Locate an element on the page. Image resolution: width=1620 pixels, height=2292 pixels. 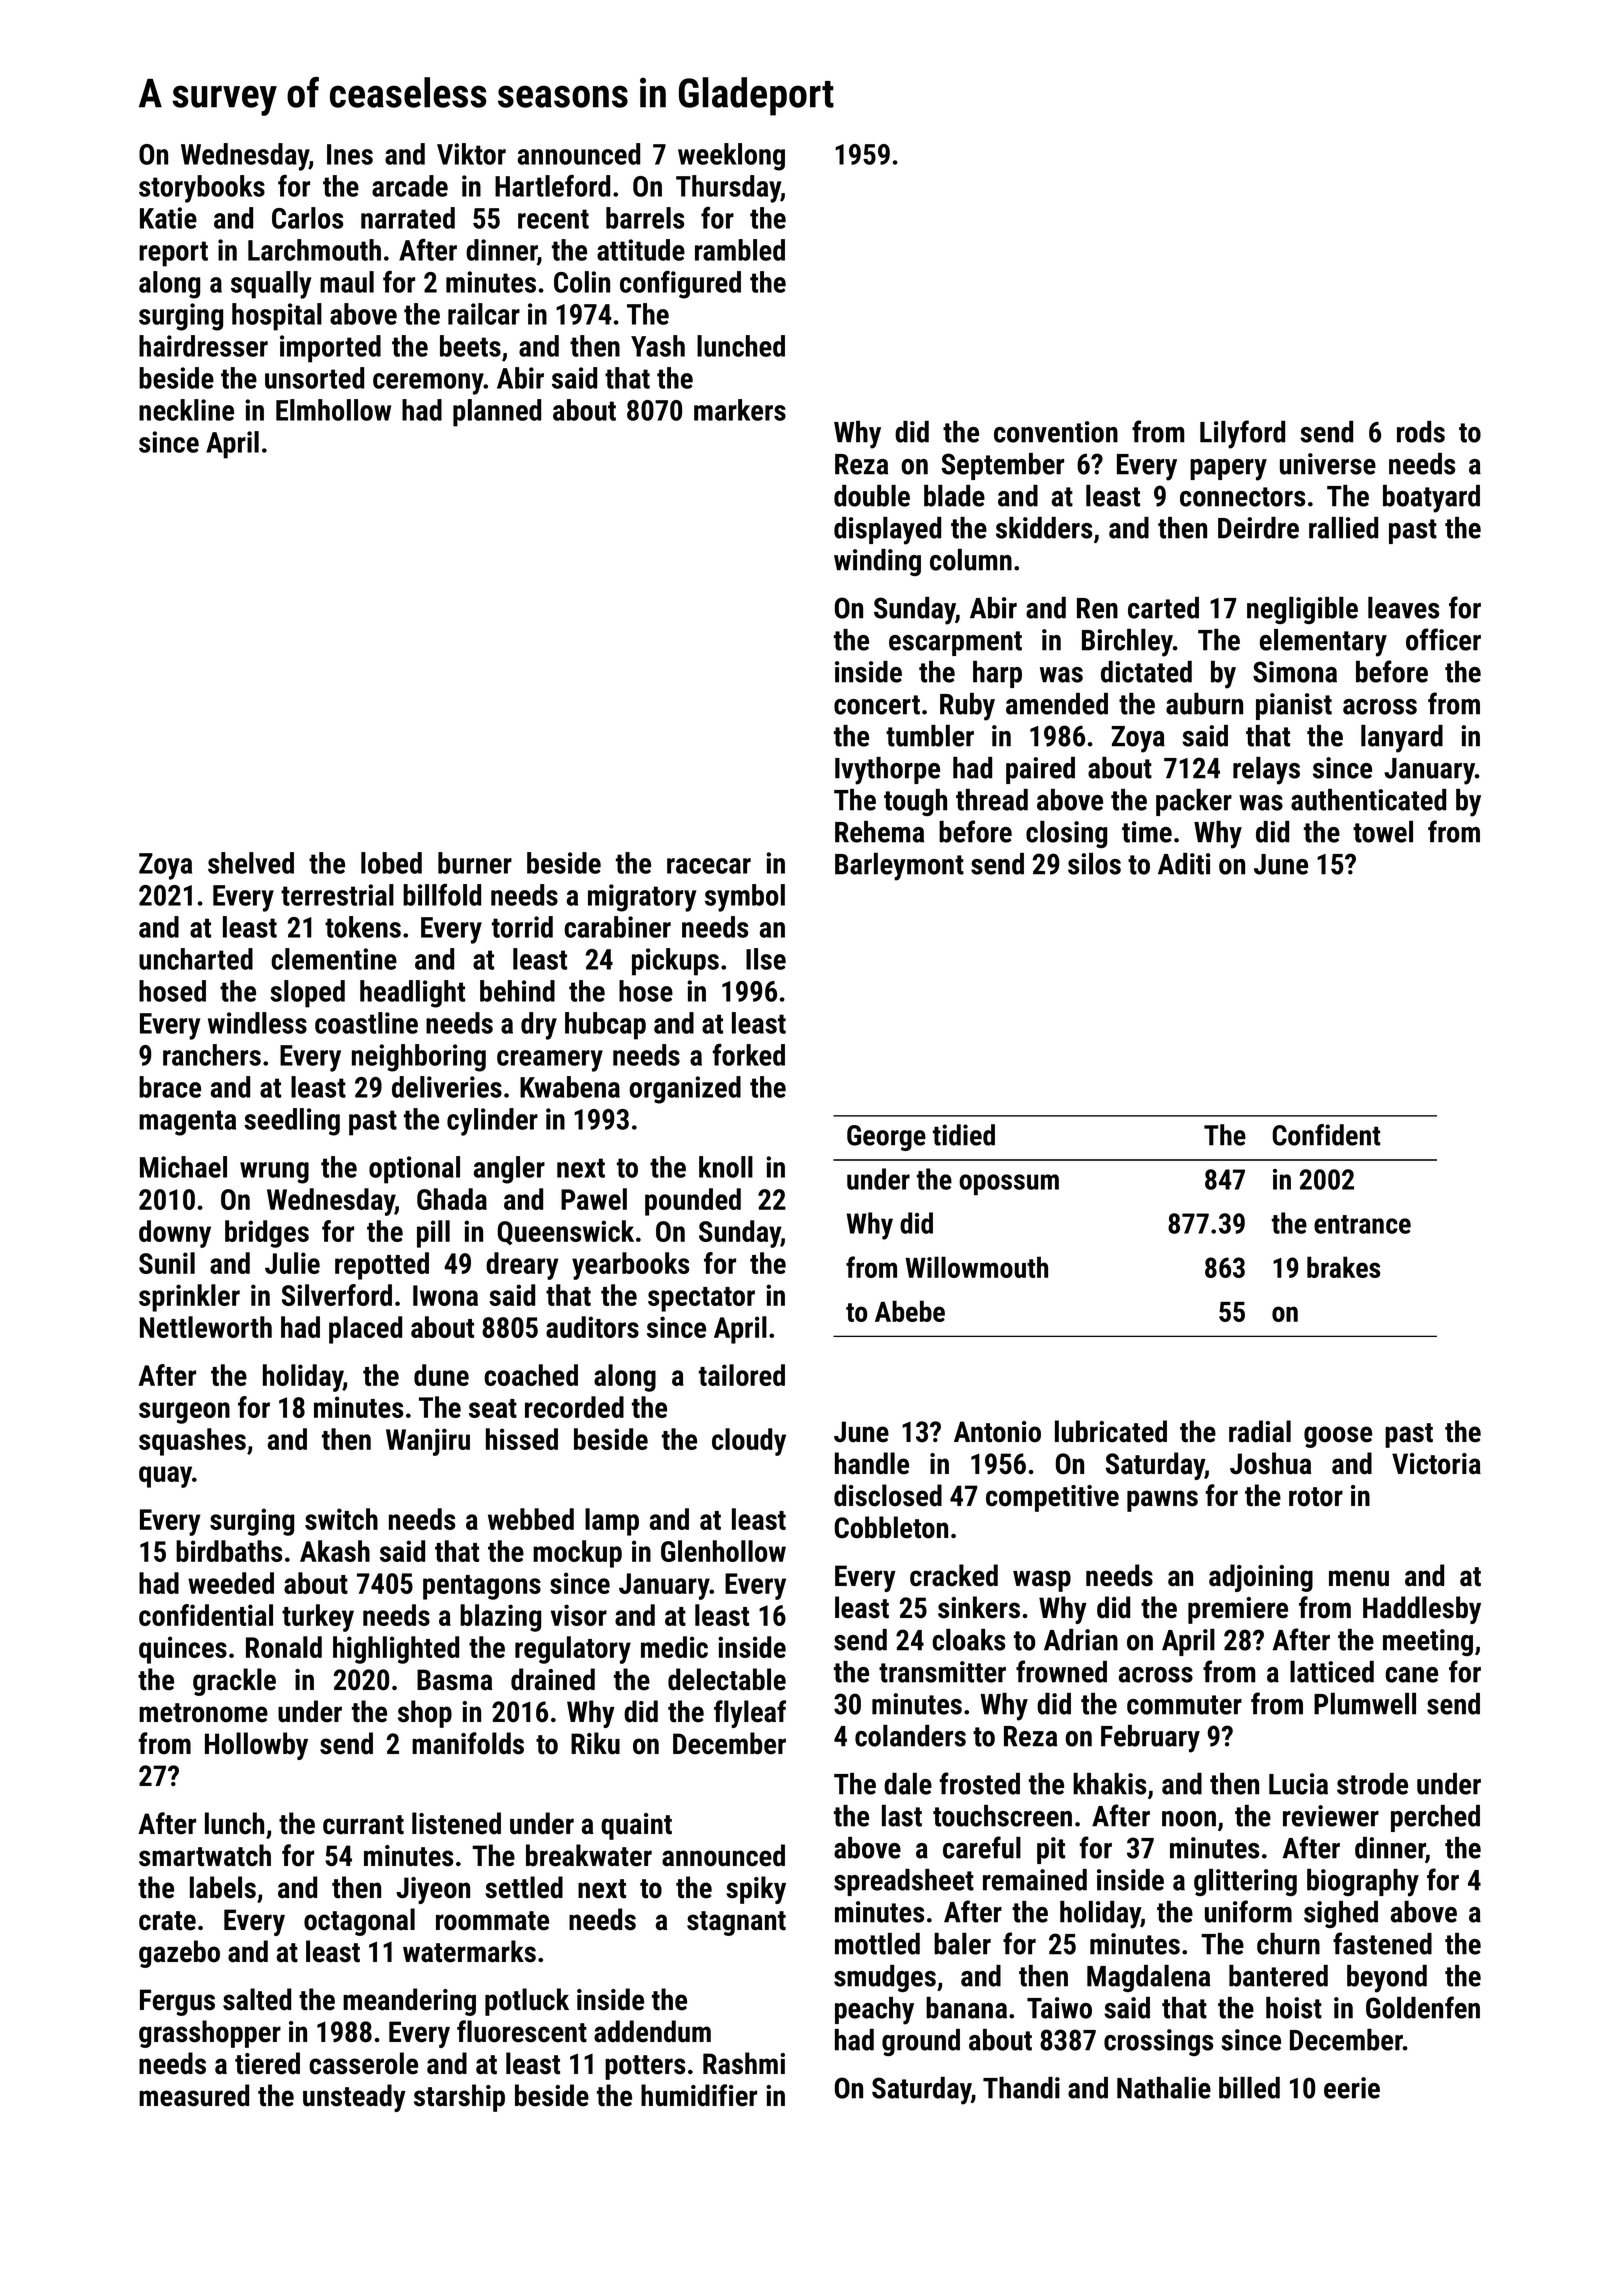
negligible is located at coordinates (1302, 610).
